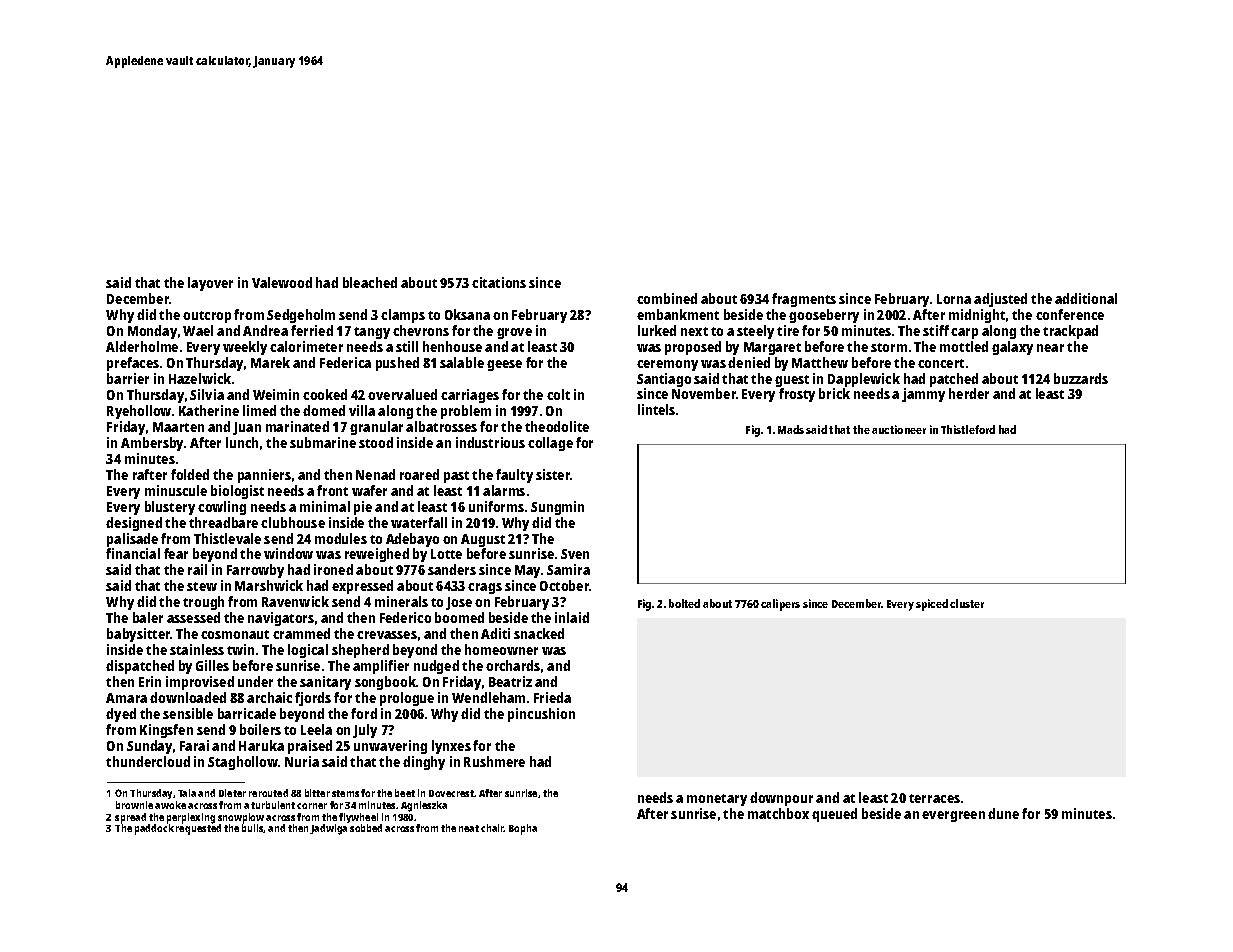 This document has width=1233, height=952. What do you see at coordinates (1086, 298) in the document?
I see `additional` at bounding box center [1086, 298].
